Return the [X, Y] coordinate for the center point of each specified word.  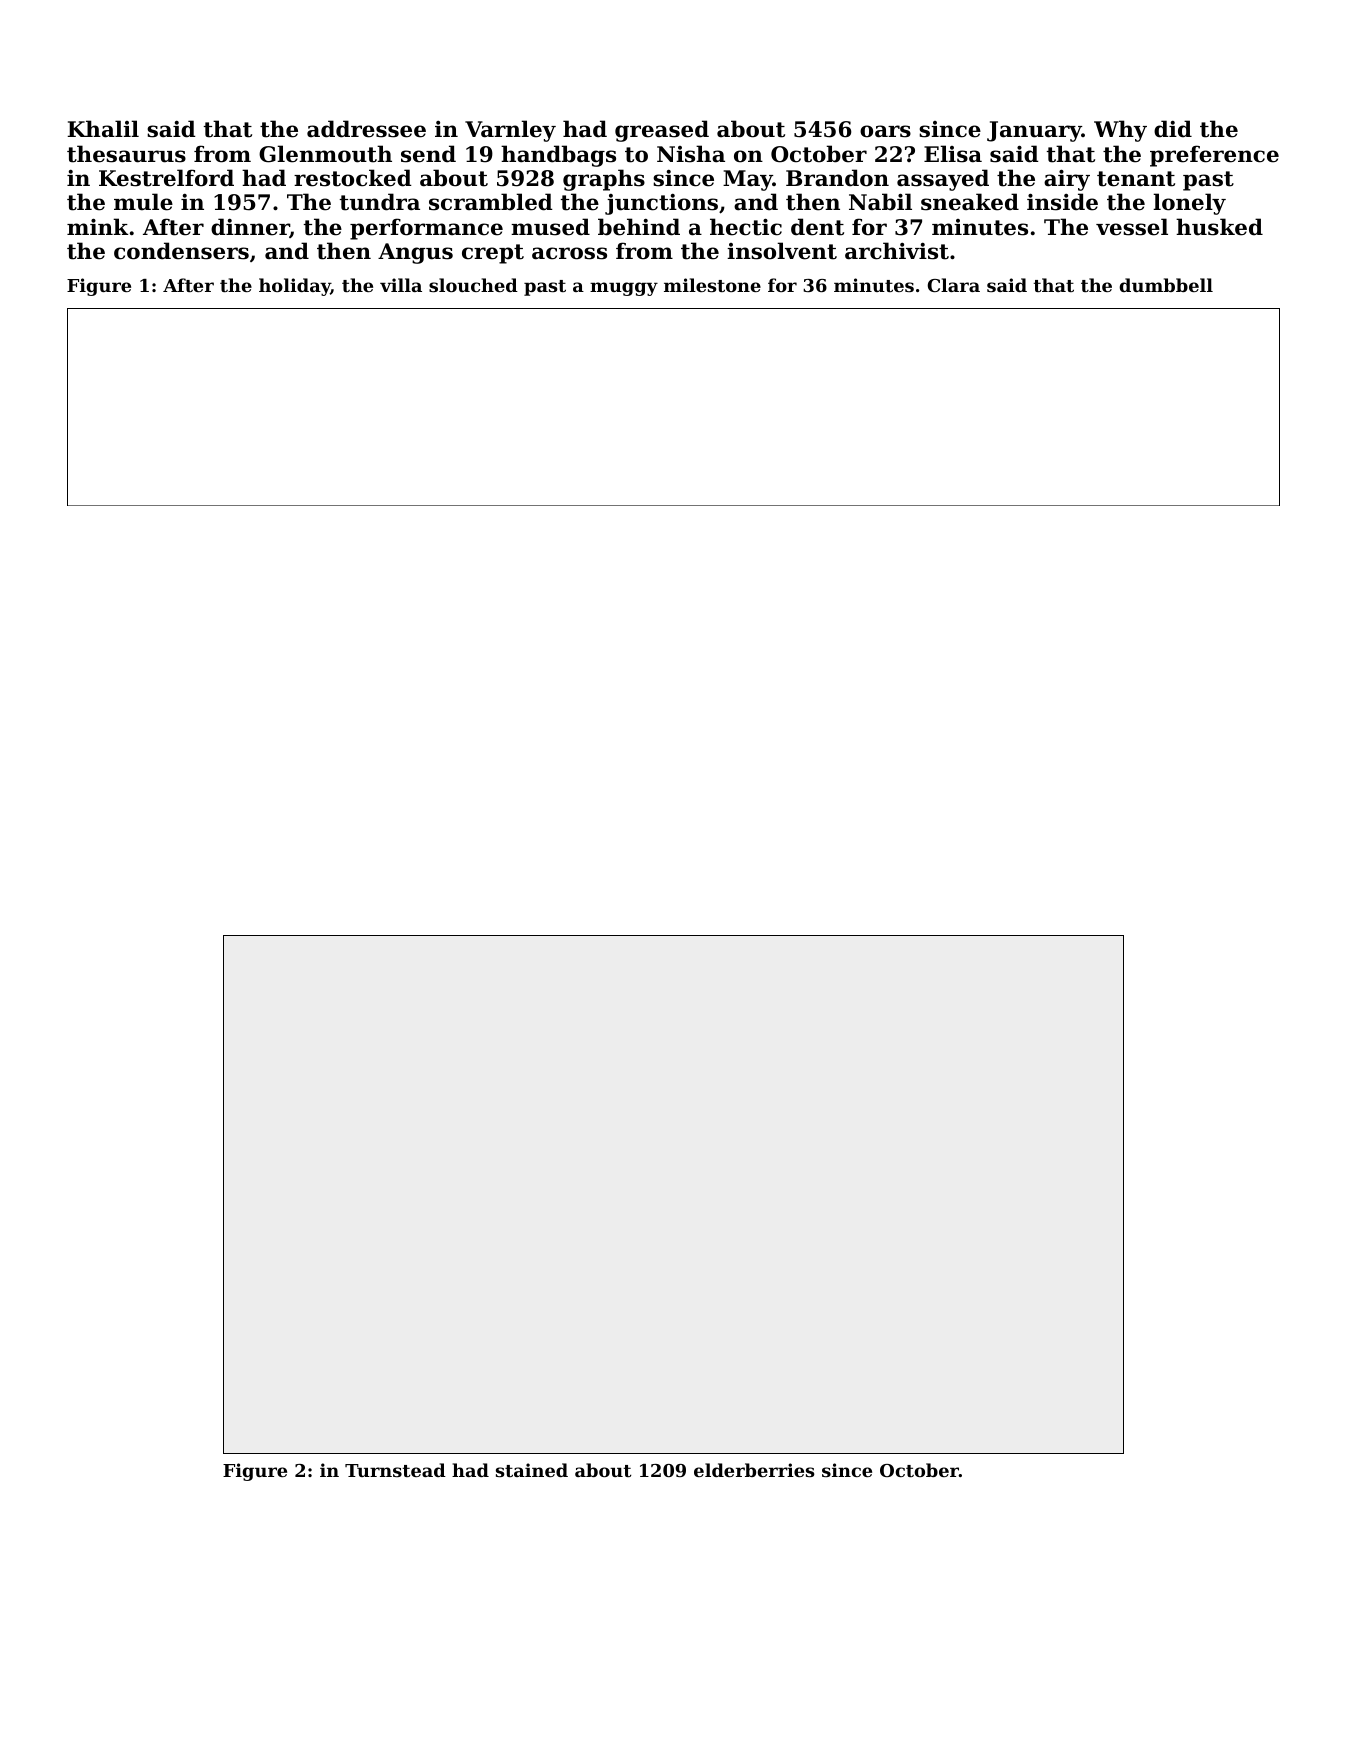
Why [1120, 131]
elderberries [754, 1470]
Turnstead [395, 1470]
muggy [624, 289]
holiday [295, 287]
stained [532, 1470]
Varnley [510, 131]
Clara [954, 285]
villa [401, 285]
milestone [712, 285]
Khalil [103, 129]
